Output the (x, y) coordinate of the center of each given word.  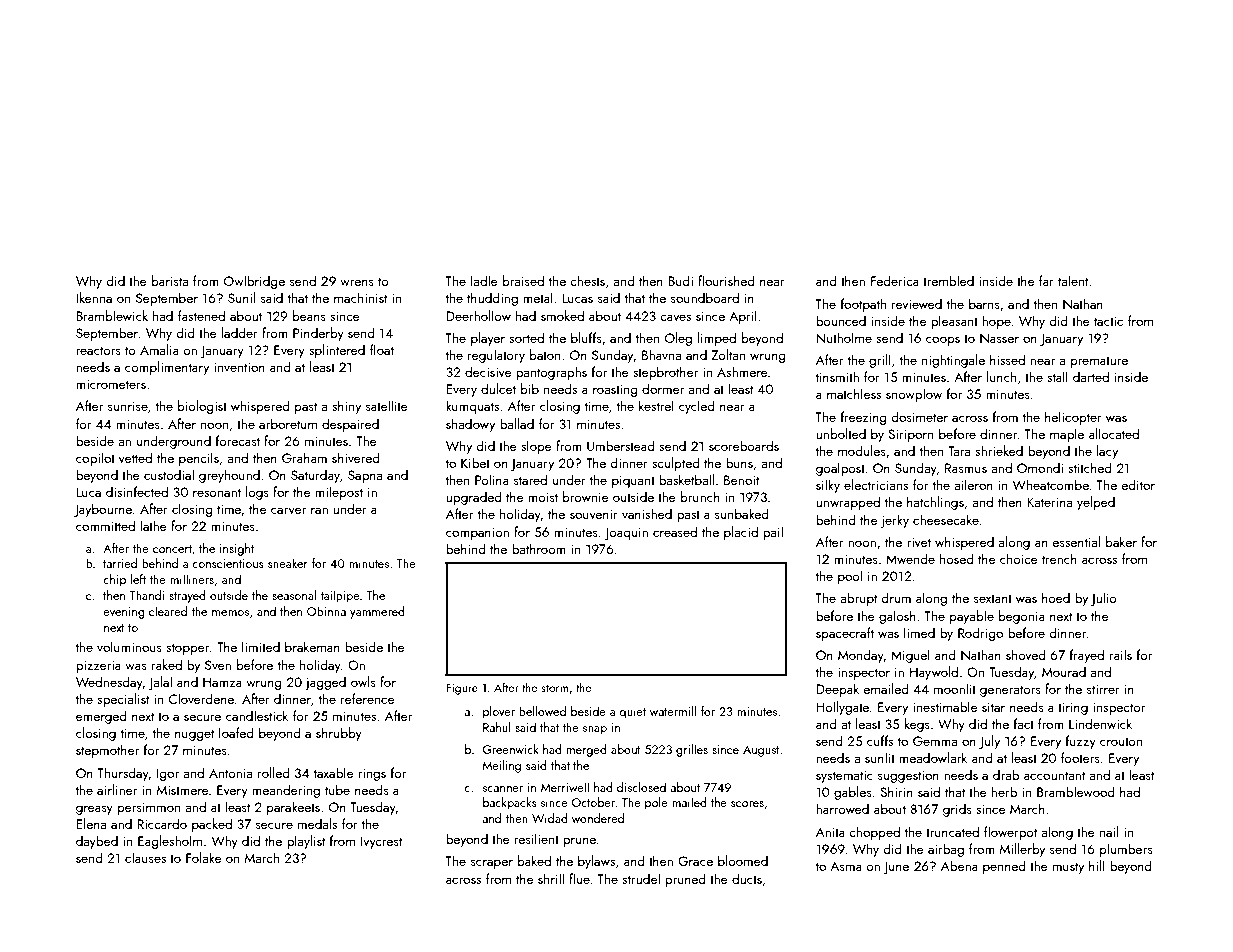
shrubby (339, 734)
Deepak (837, 690)
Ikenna (94, 297)
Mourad (1064, 671)
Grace (695, 861)
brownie (586, 496)
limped (717, 339)
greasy (94, 810)
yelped (1096, 503)
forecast (238, 440)
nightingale (953, 361)
